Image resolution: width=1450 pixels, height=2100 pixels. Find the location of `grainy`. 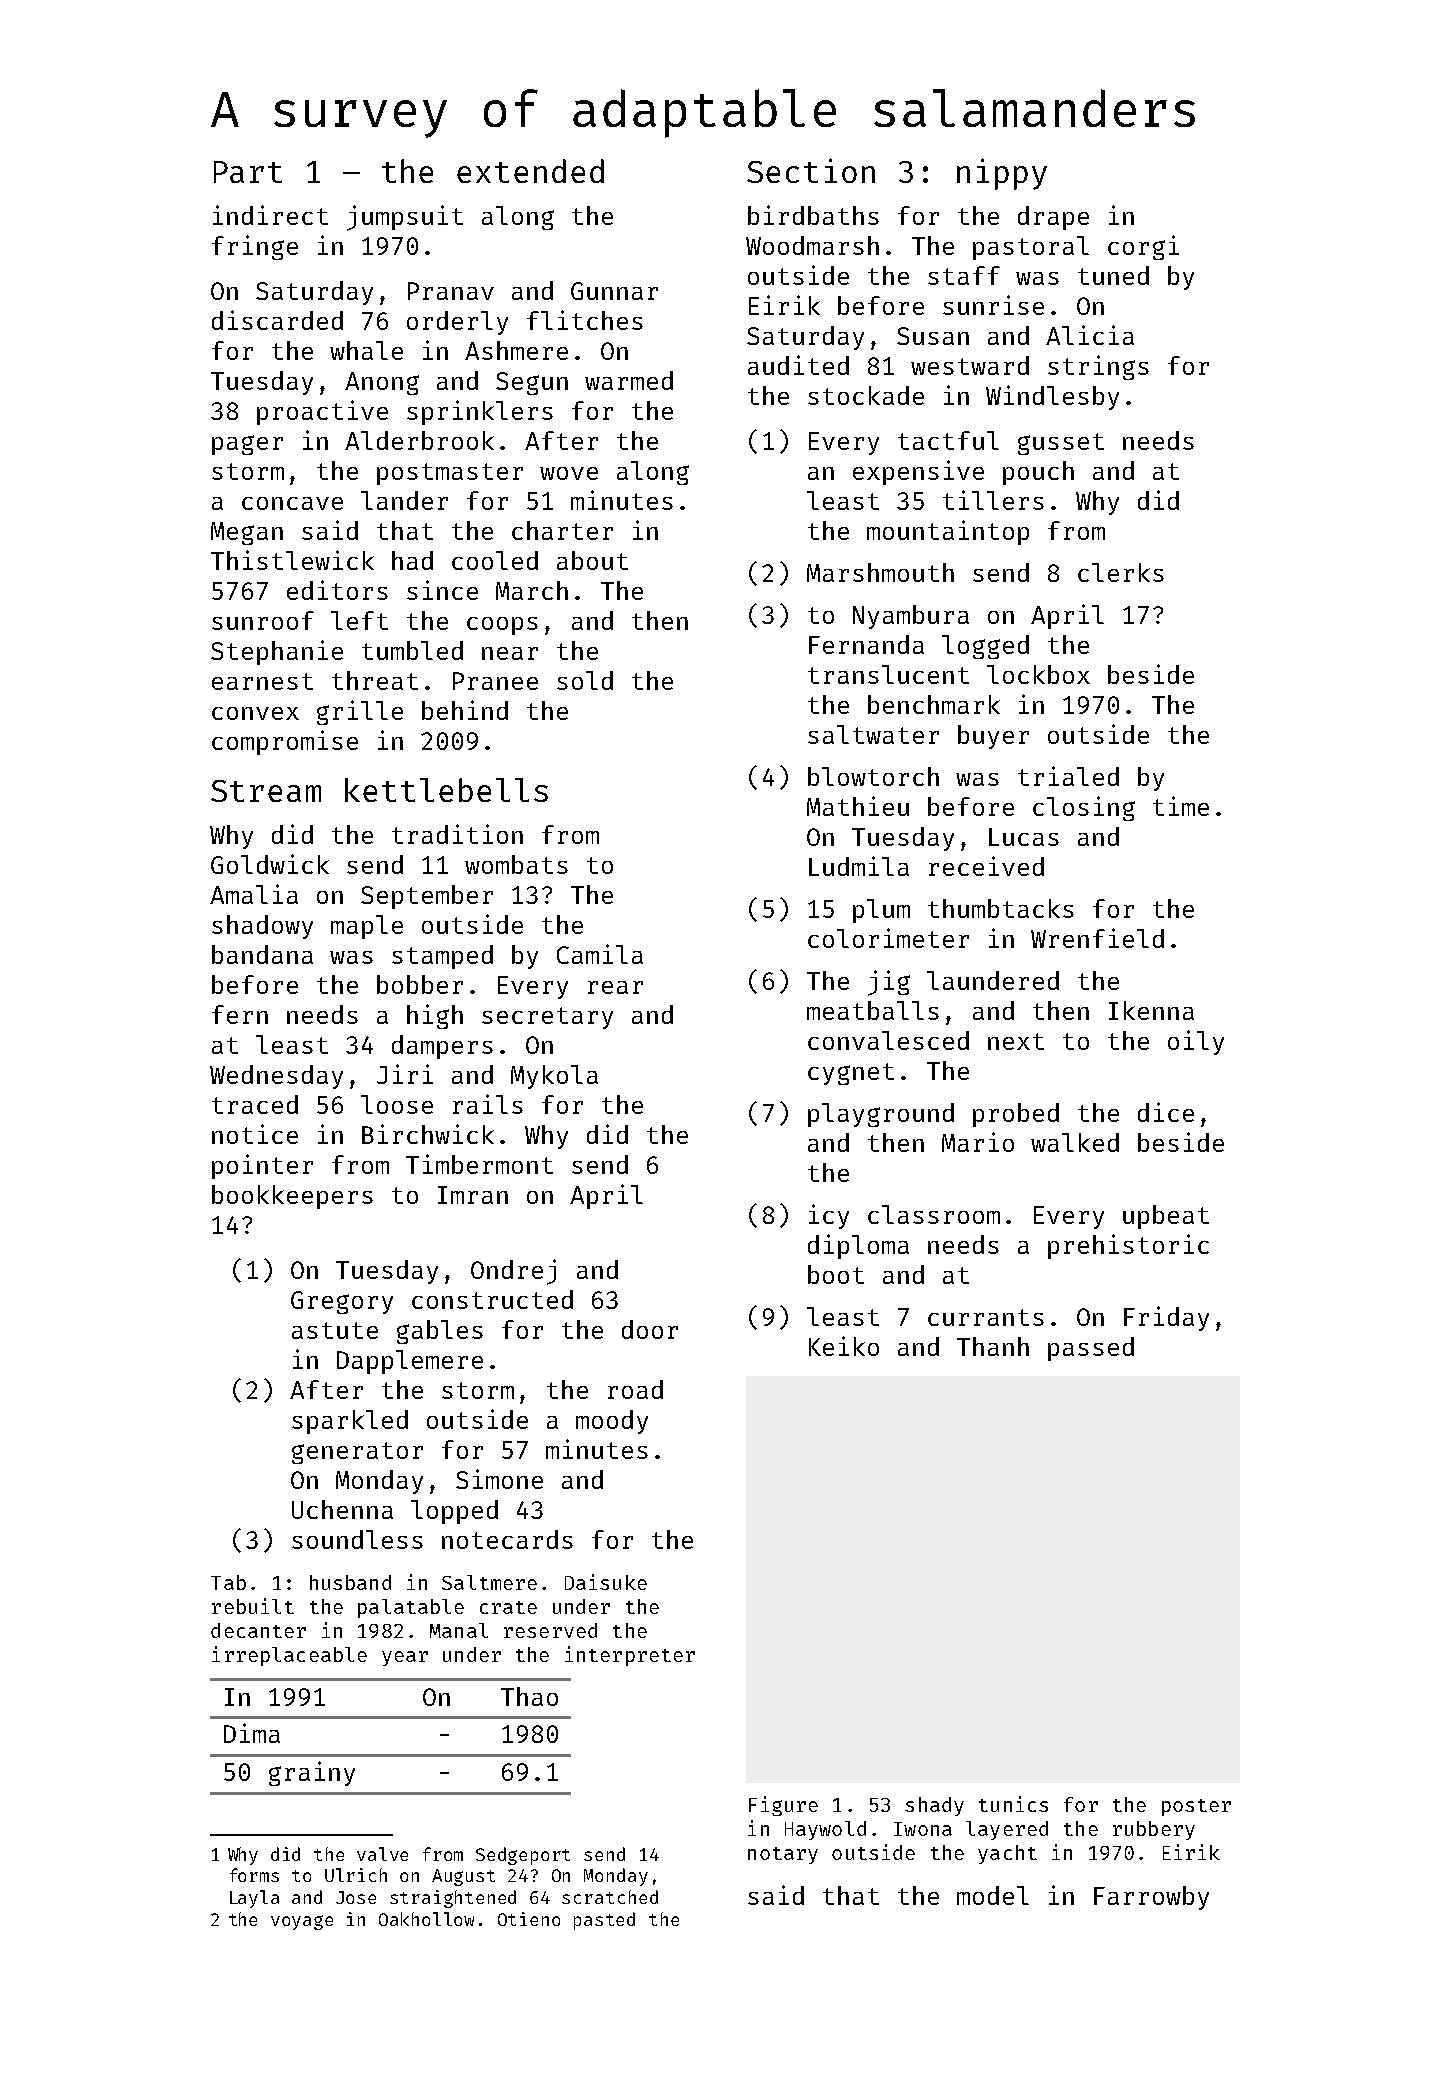

grainy is located at coordinates (312, 1773).
